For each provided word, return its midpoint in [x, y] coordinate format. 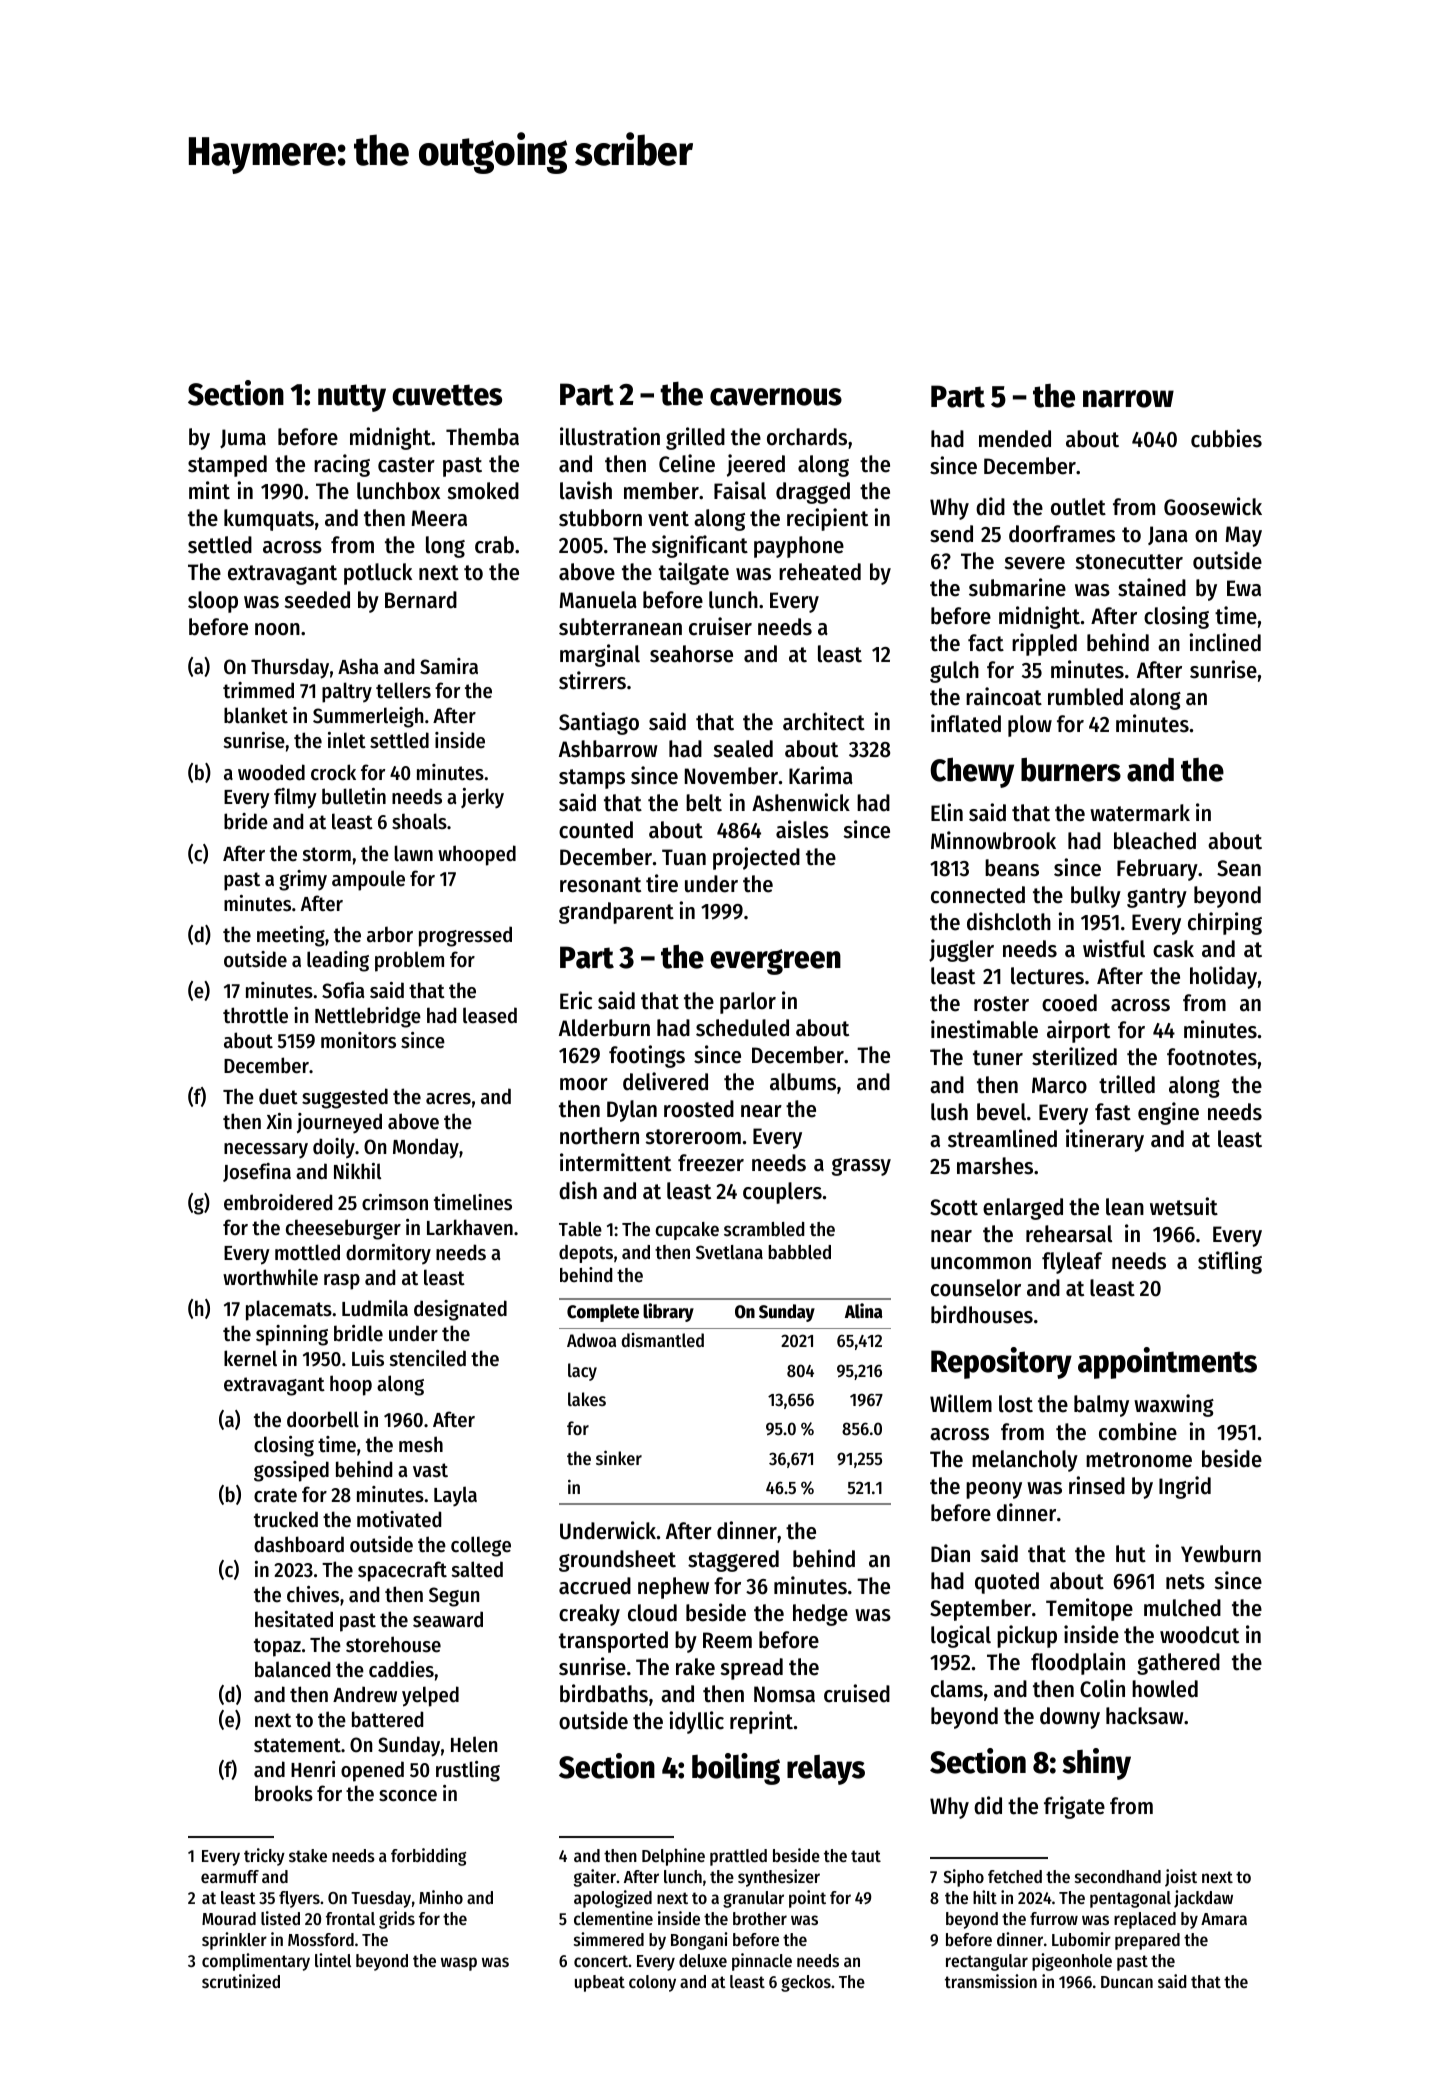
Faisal [740, 490]
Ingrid [1185, 1487]
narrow [1128, 399]
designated [460, 1310]
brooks [284, 1793]
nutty [352, 398]
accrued [595, 1586]
